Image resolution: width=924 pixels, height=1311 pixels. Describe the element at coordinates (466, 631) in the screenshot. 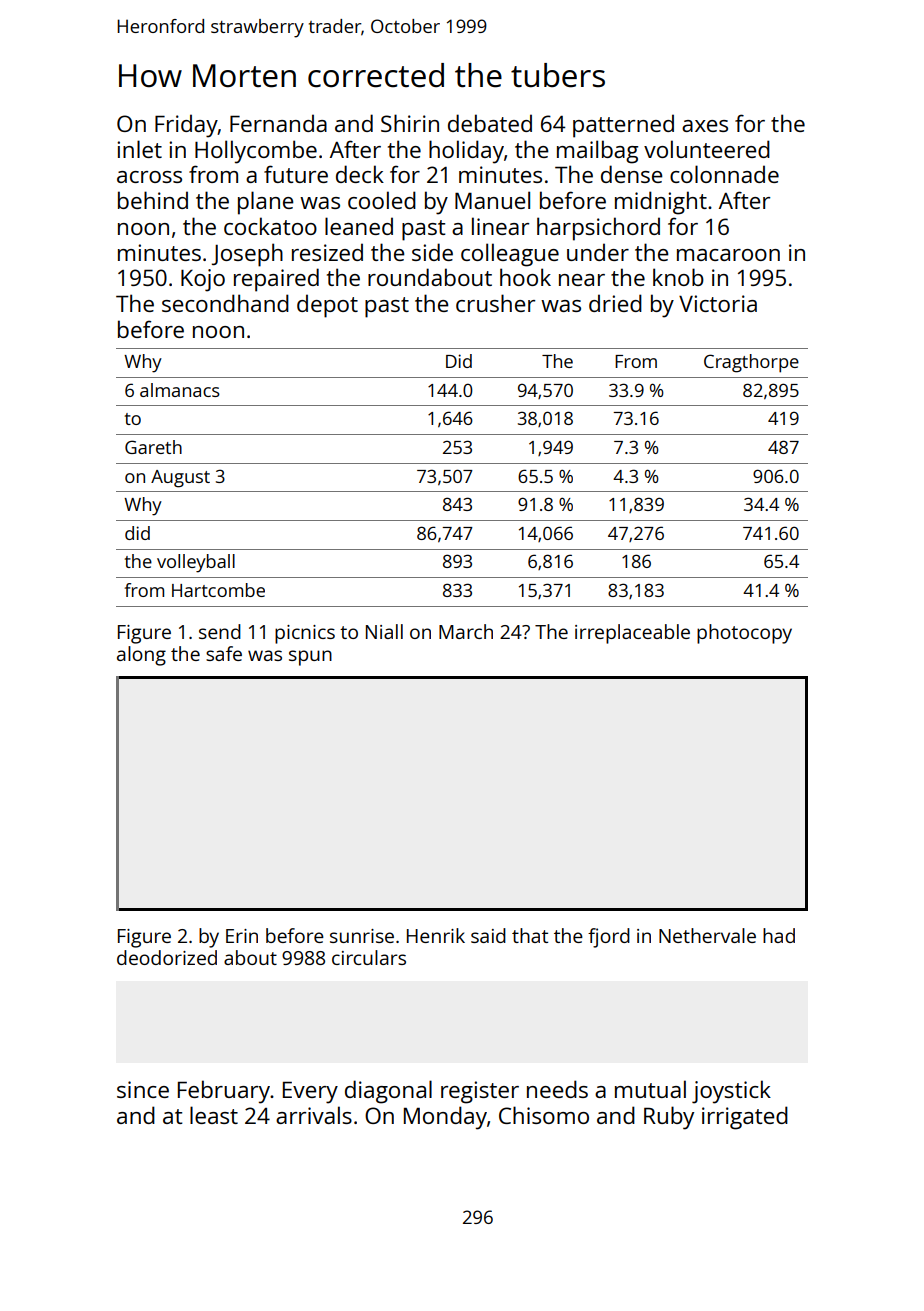

I see `March` at that location.
